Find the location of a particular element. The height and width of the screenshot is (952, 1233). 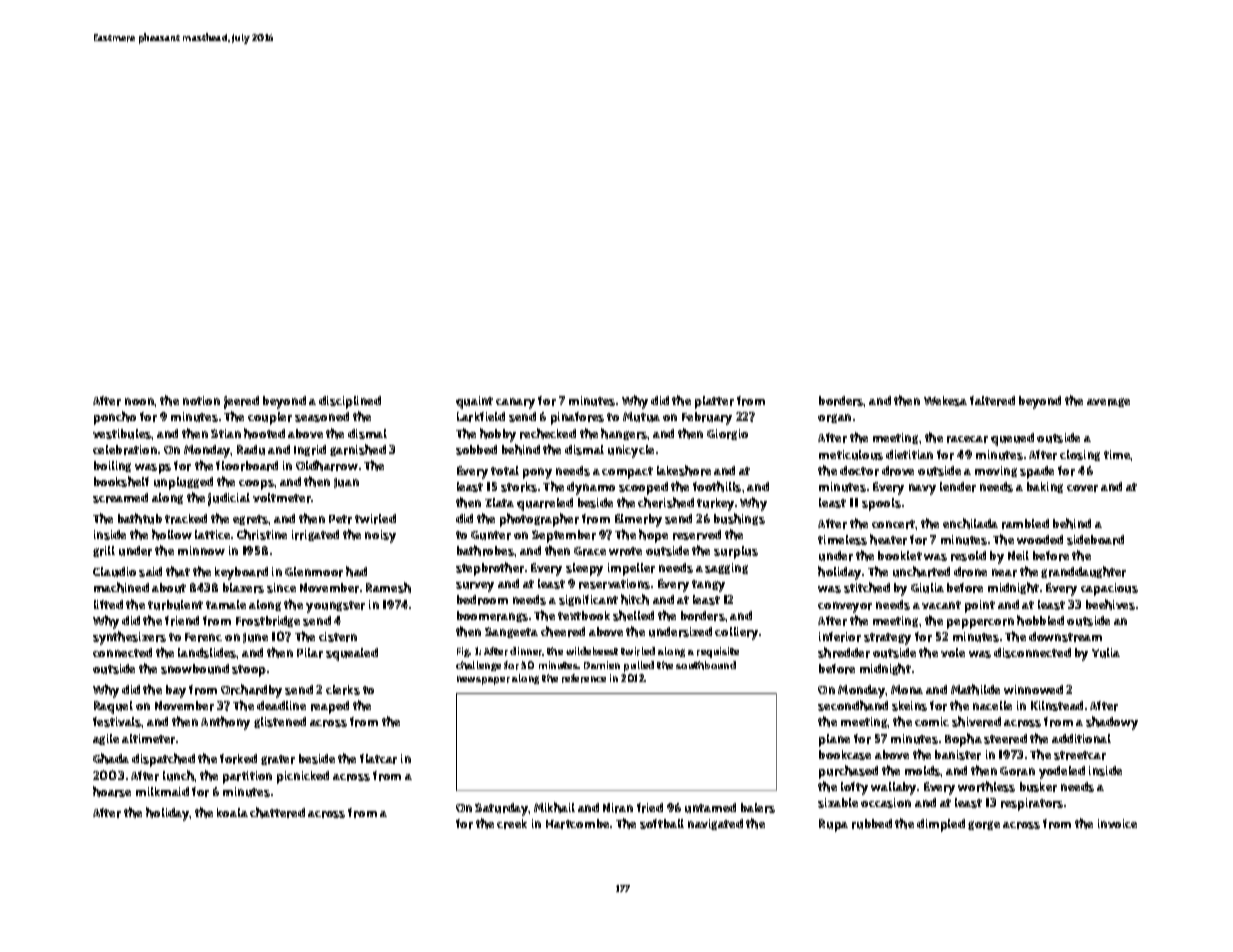

lunch is located at coordinates (179, 775).
